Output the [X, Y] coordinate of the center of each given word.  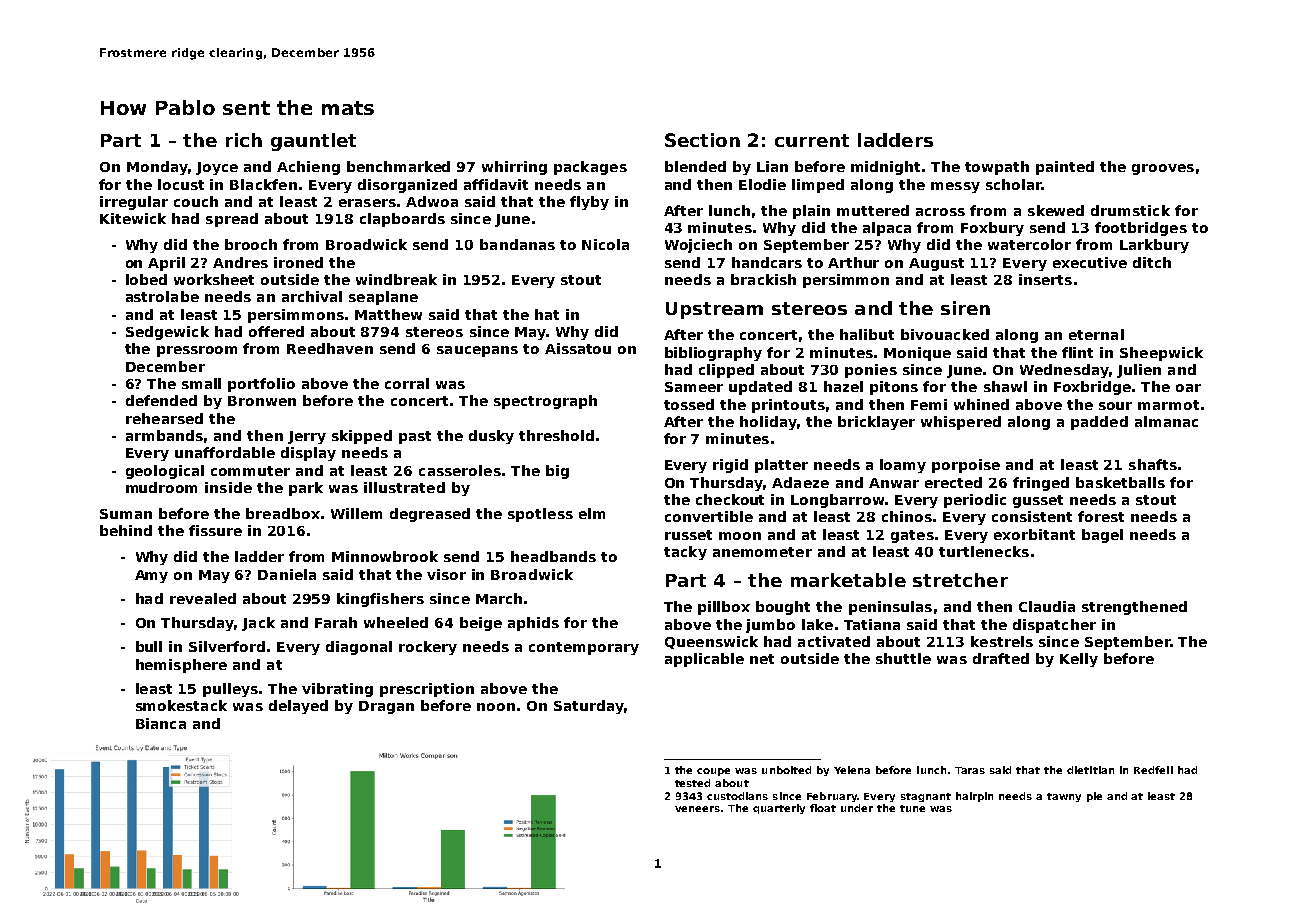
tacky [685, 553]
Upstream [714, 310]
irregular [134, 203]
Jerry [307, 437]
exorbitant [1034, 534]
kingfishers [380, 600]
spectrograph [545, 402]
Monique [917, 354]
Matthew [388, 314]
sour [1115, 406]
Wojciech [698, 246]
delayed [298, 707]
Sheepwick [1161, 354]
